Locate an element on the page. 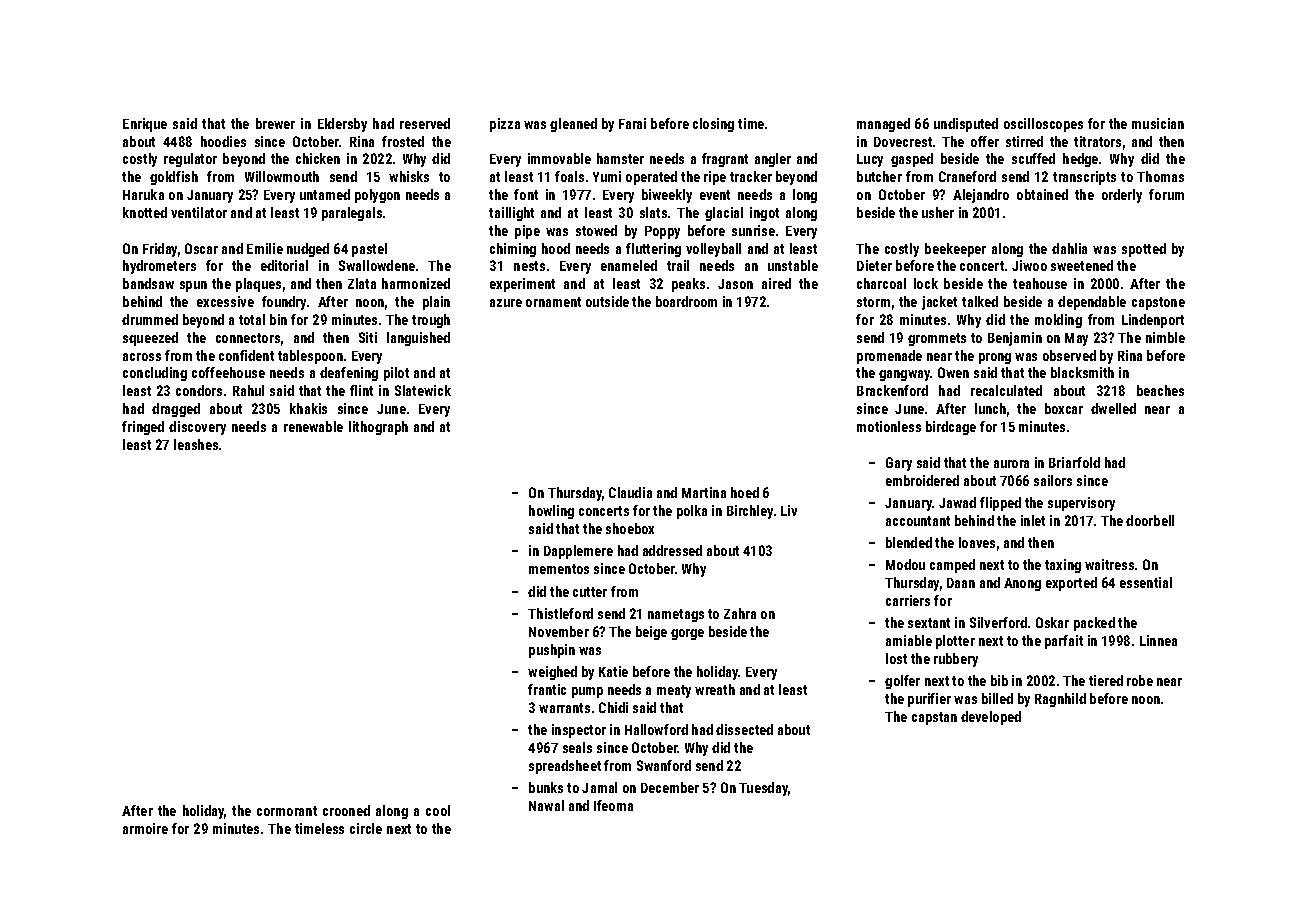 The image size is (1308, 924). Nawal is located at coordinates (546, 805).
